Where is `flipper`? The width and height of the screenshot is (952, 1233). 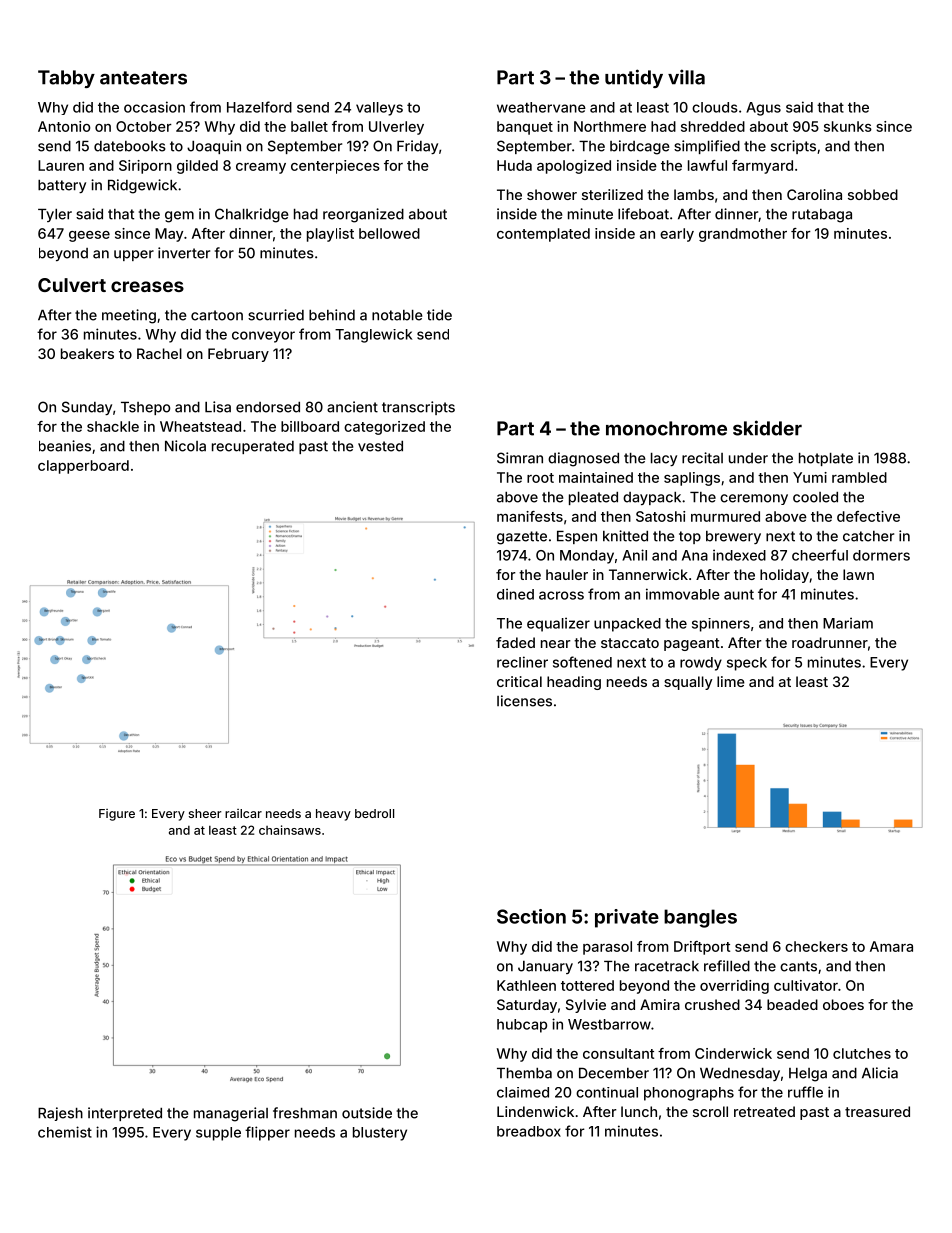
flipper is located at coordinates (267, 1133).
